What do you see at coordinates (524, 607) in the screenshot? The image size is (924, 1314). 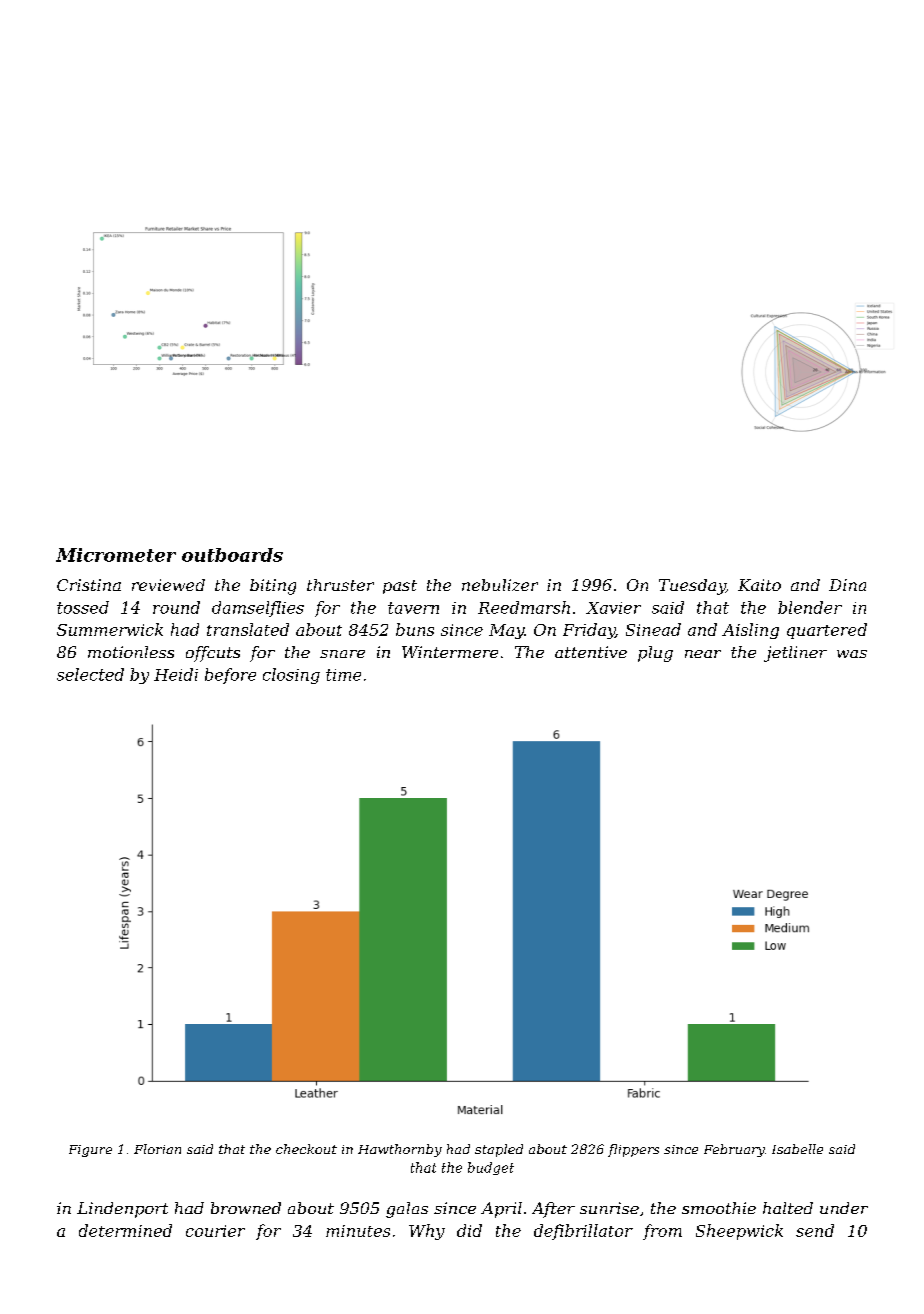 I see `Reedmarsh` at bounding box center [524, 607].
